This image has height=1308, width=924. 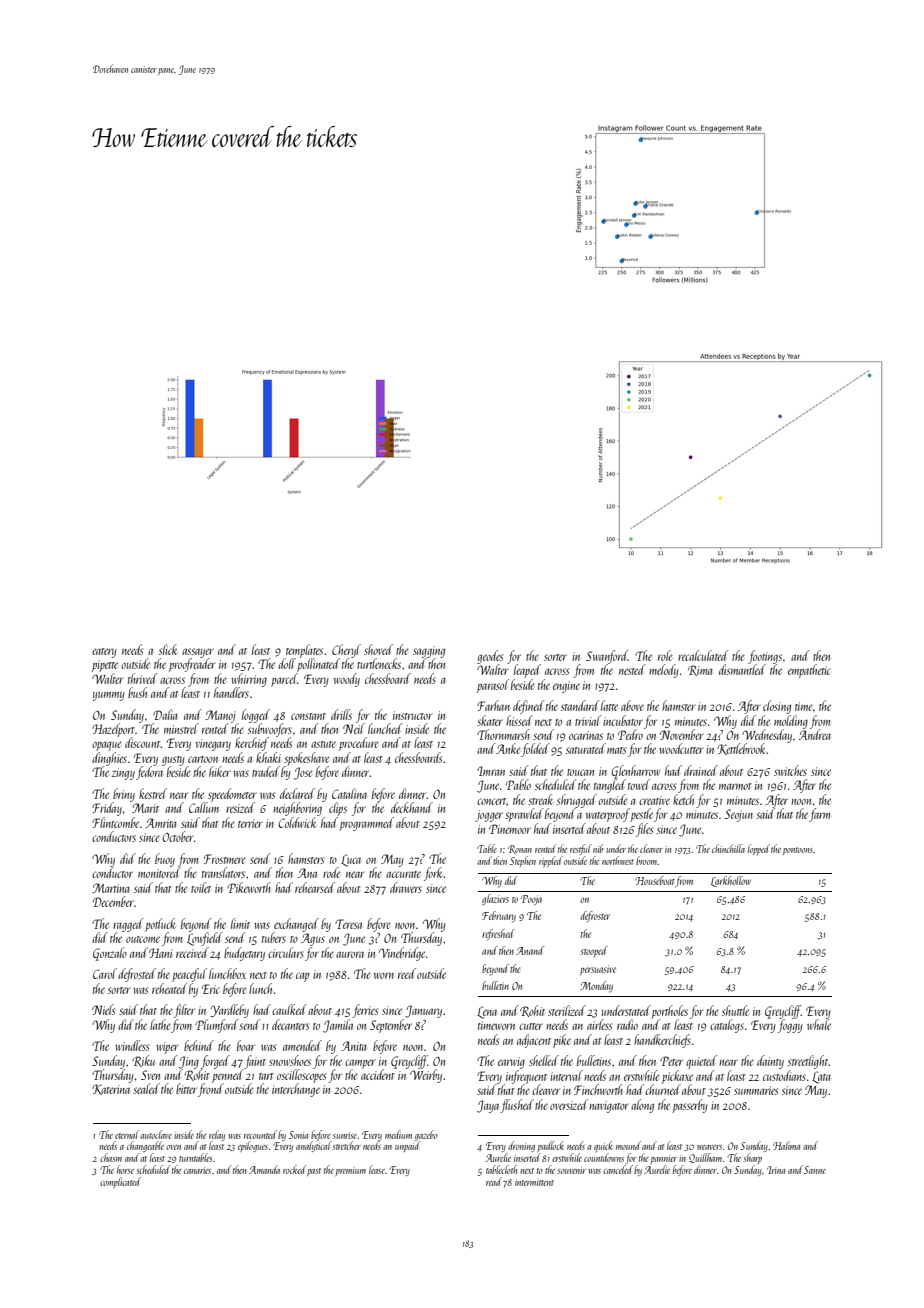 What do you see at coordinates (366, 824) in the image?
I see `programmed` at bounding box center [366, 824].
